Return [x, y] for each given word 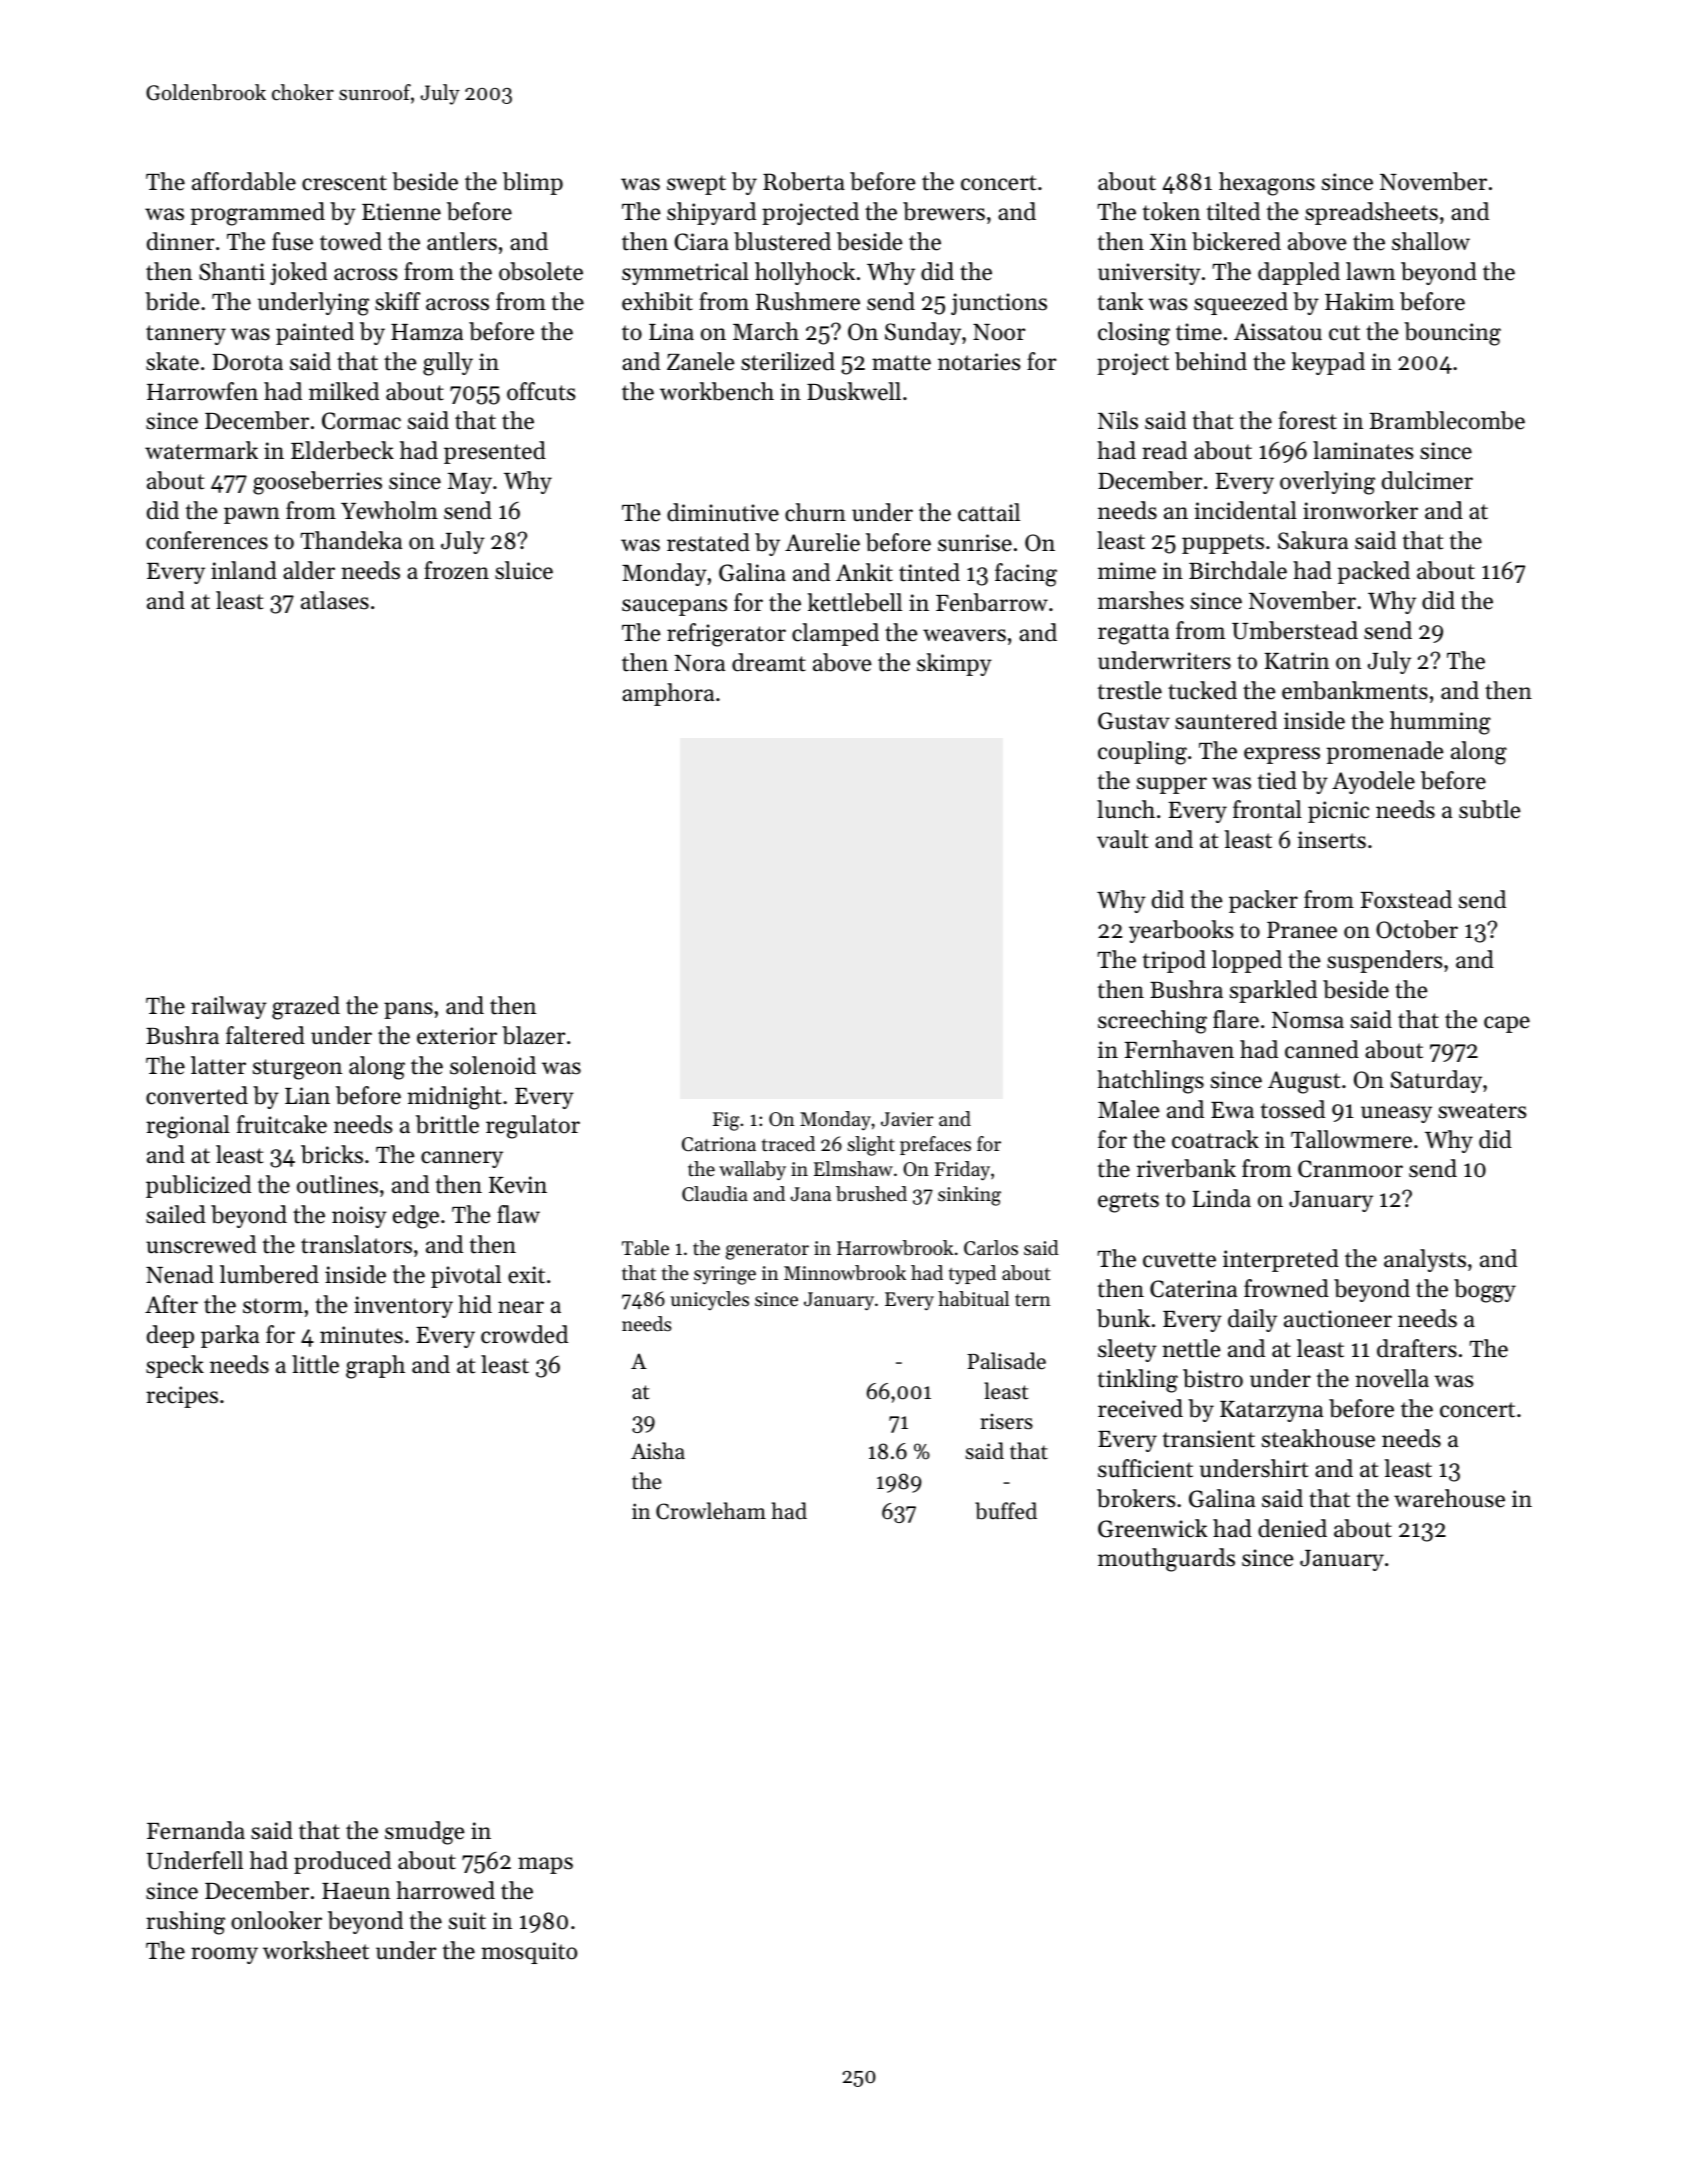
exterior [457, 1036]
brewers [944, 211]
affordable [244, 181]
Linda [1221, 1198]
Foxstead [1406, 899]
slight [871, 1146]
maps [545, 1865]
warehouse [1449, 1498]
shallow [1431, 241]
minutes [361, 1335]
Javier [907, 1119]
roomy [224, 1955]
